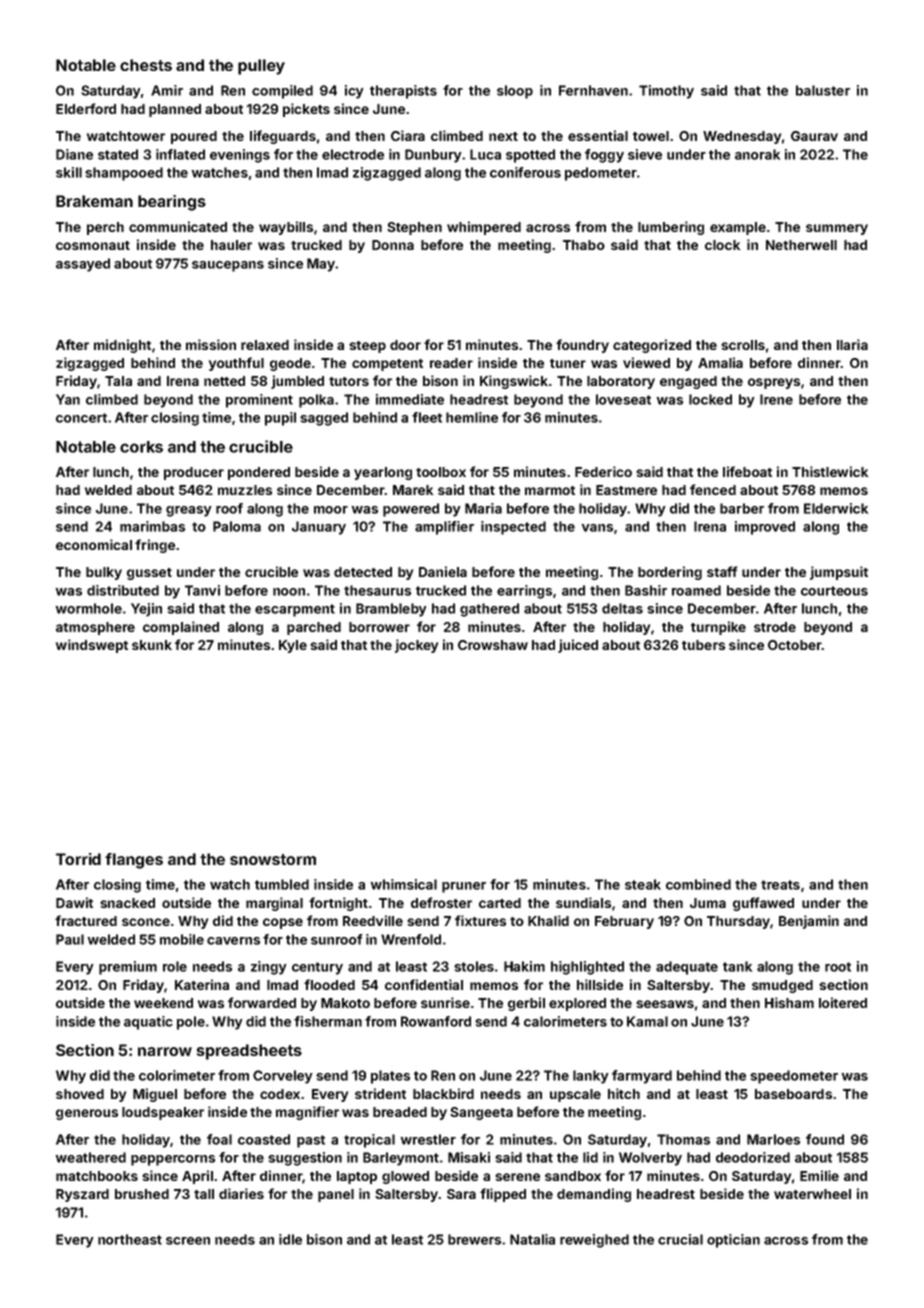 The width and height of the page is (924, 1308). I want to click on combined, so click(698, 884).
